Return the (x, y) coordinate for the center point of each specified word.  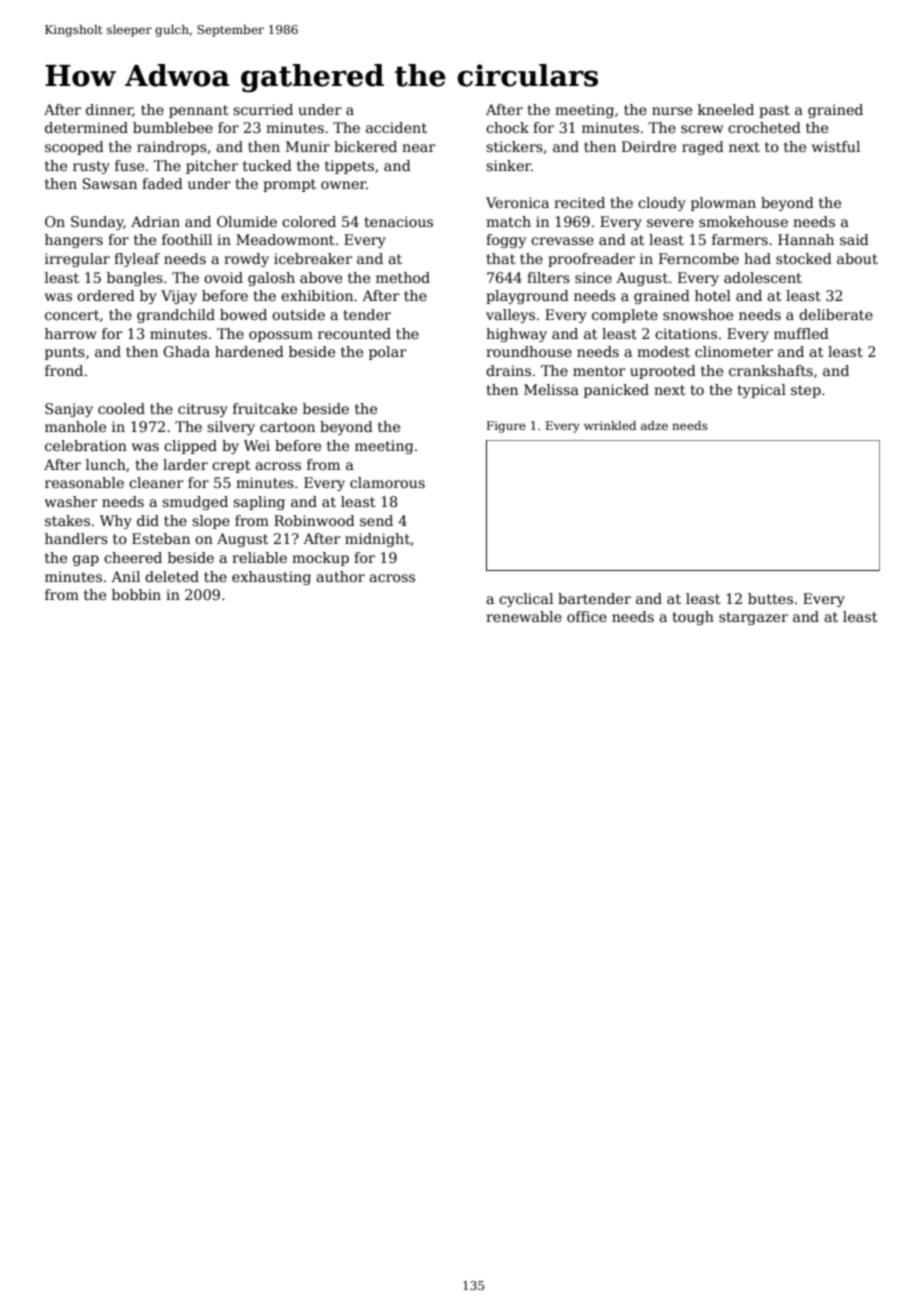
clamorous (387, 482)
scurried (263, 109)
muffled (801, 333)
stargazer (753, 618)
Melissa (551, 389)
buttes (770, 598)
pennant (199, 111)
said (854, 239)
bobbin (136, 594)
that (501, 258)
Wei (257, 445)
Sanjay (69, 410)
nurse (672, 111)
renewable (524, 616)
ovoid (223, 277)
